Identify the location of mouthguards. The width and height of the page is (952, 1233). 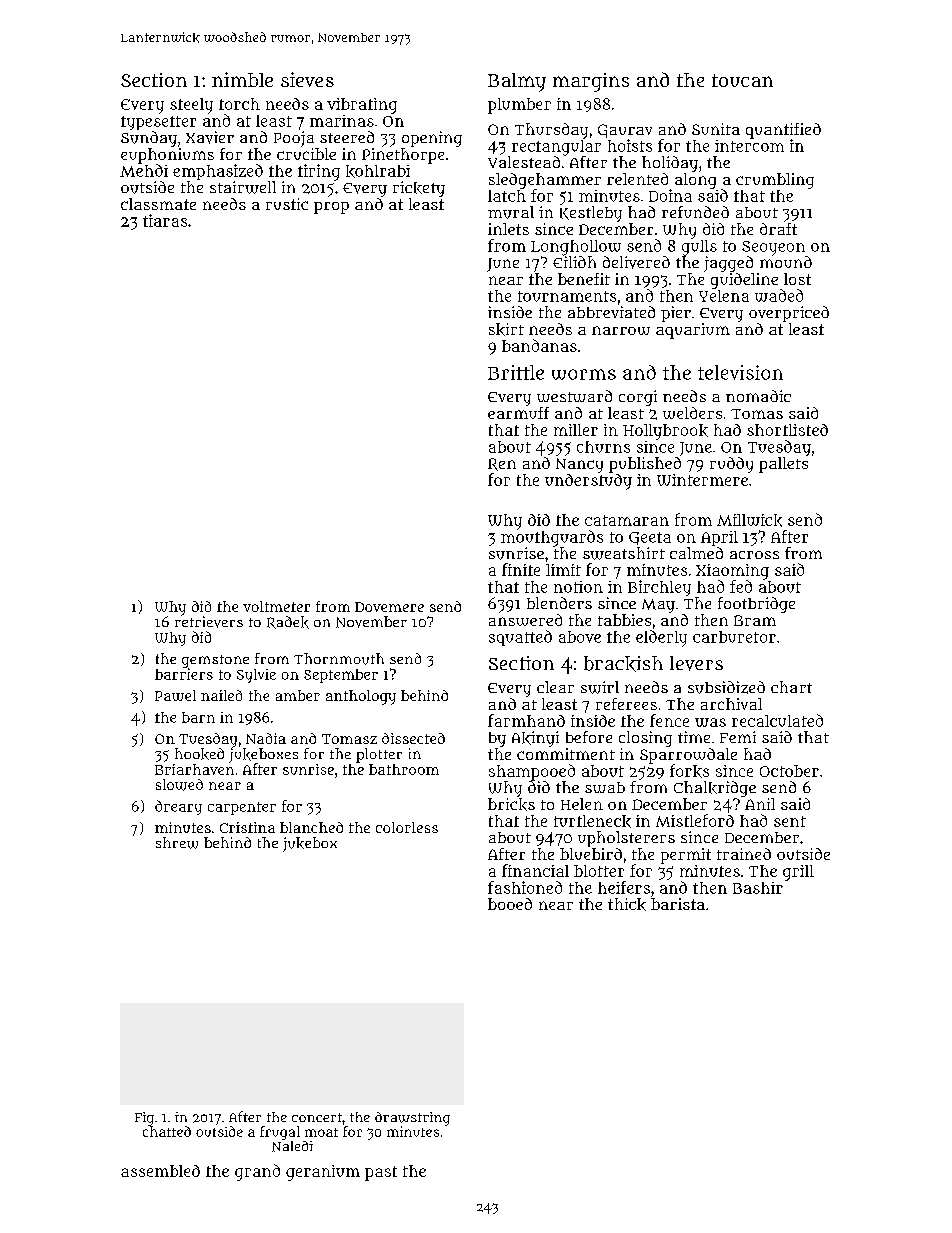
(552, 538).
